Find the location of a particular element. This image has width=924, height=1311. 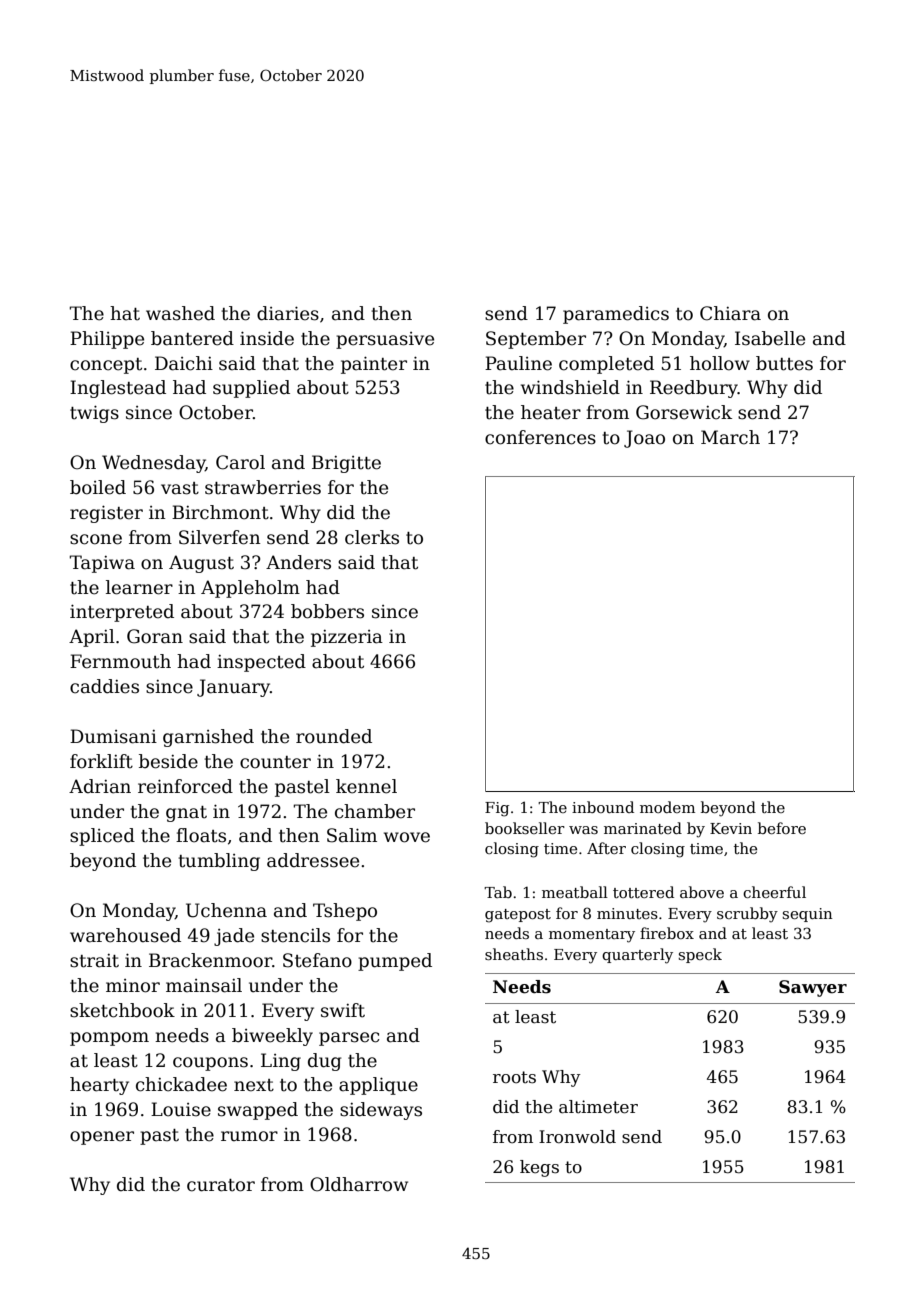

washed is located at coordinates (180, 313).
